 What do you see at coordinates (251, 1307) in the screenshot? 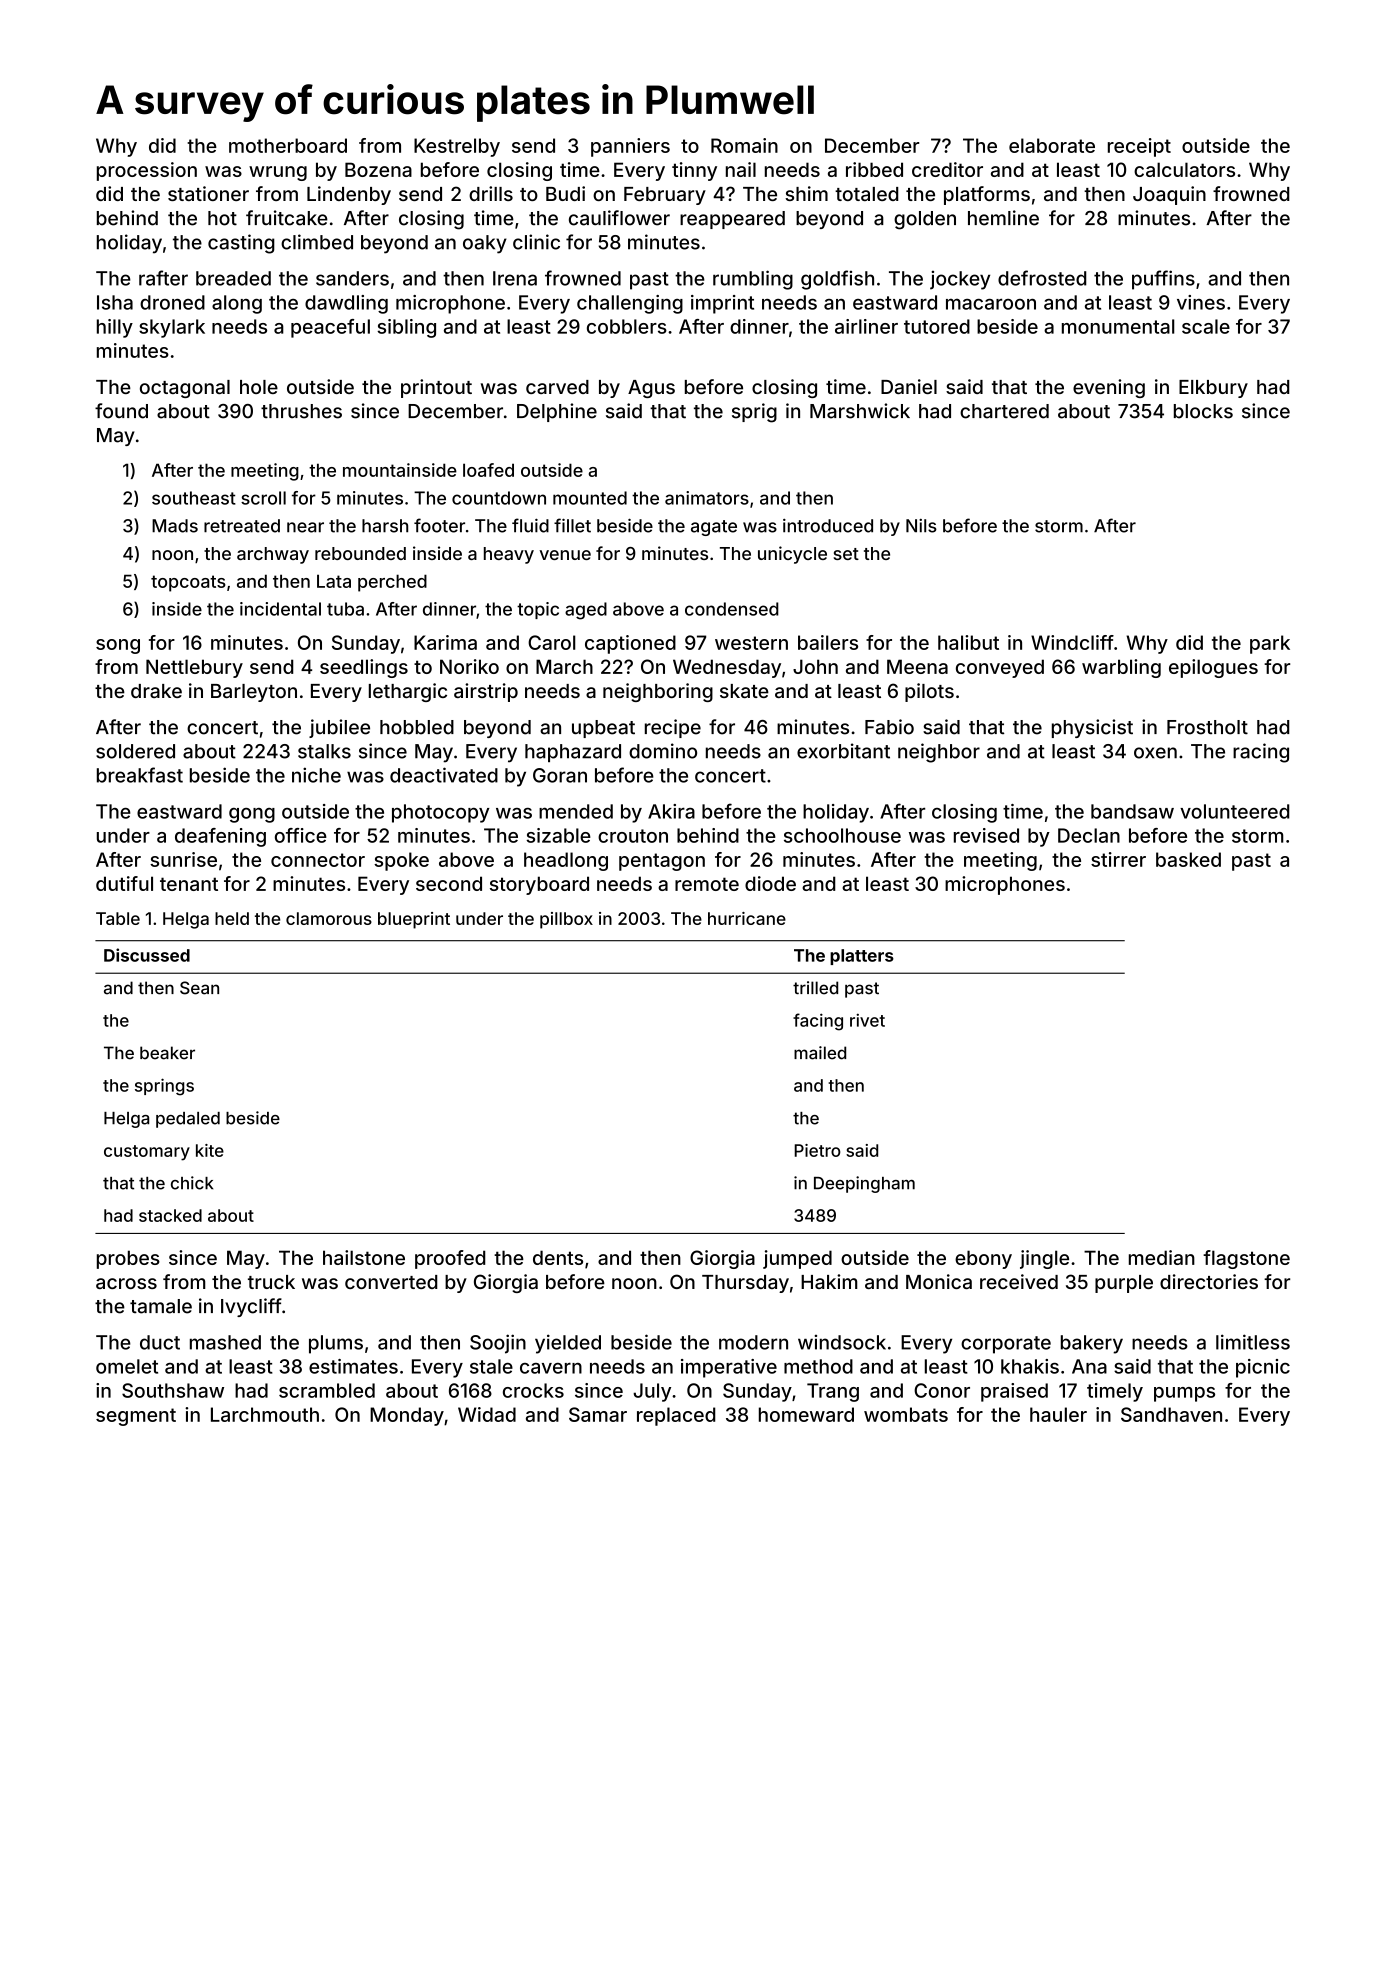
I see `Ivycliff` at bounding box center [251, 1307].
